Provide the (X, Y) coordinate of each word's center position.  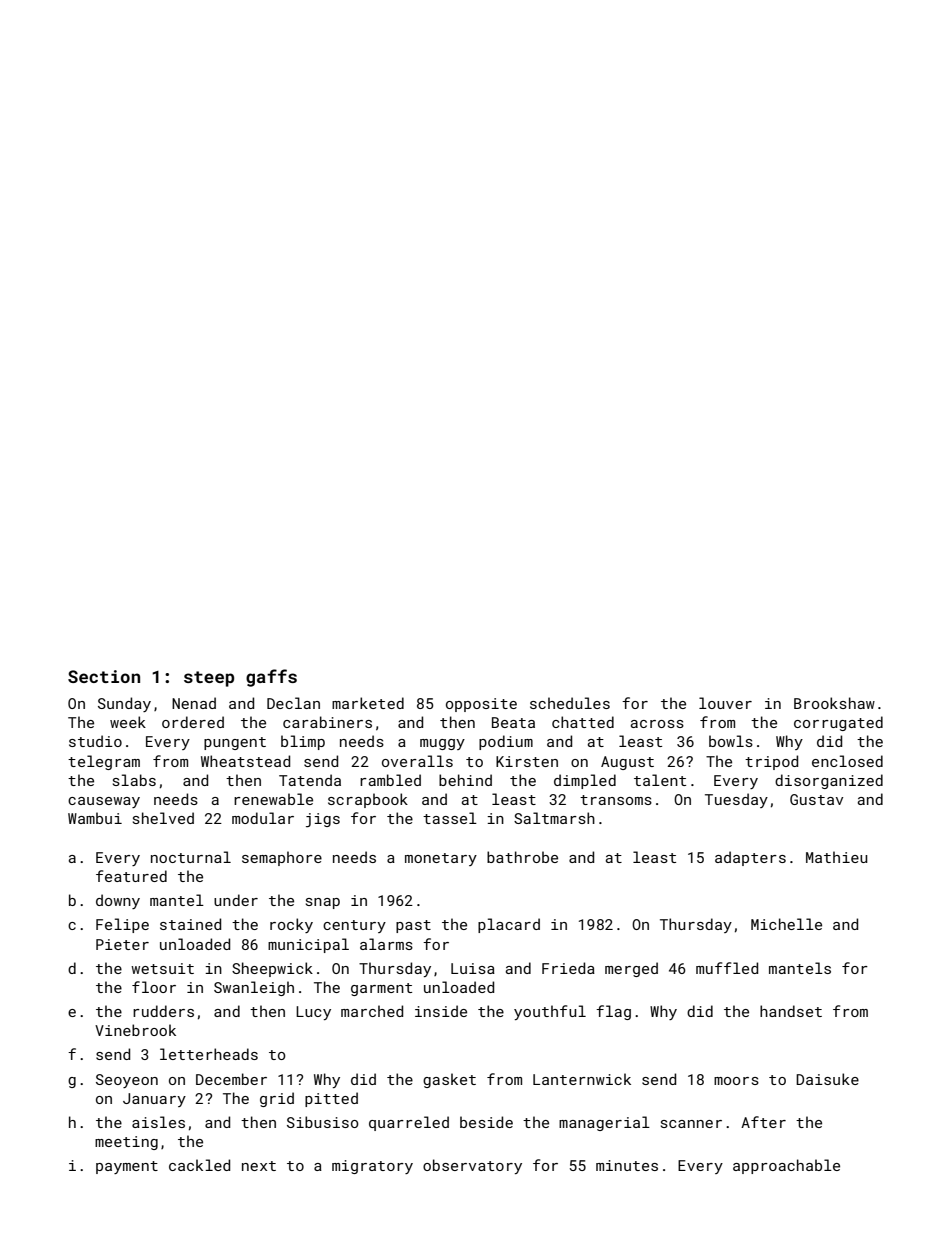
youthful (550, 1012)
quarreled (409, 1123)
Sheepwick (272, 969)
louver (725, 703)
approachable (786, 1166)
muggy (442, 744)
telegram (104, 762)
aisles (158, 1122)
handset (791, 1011)
